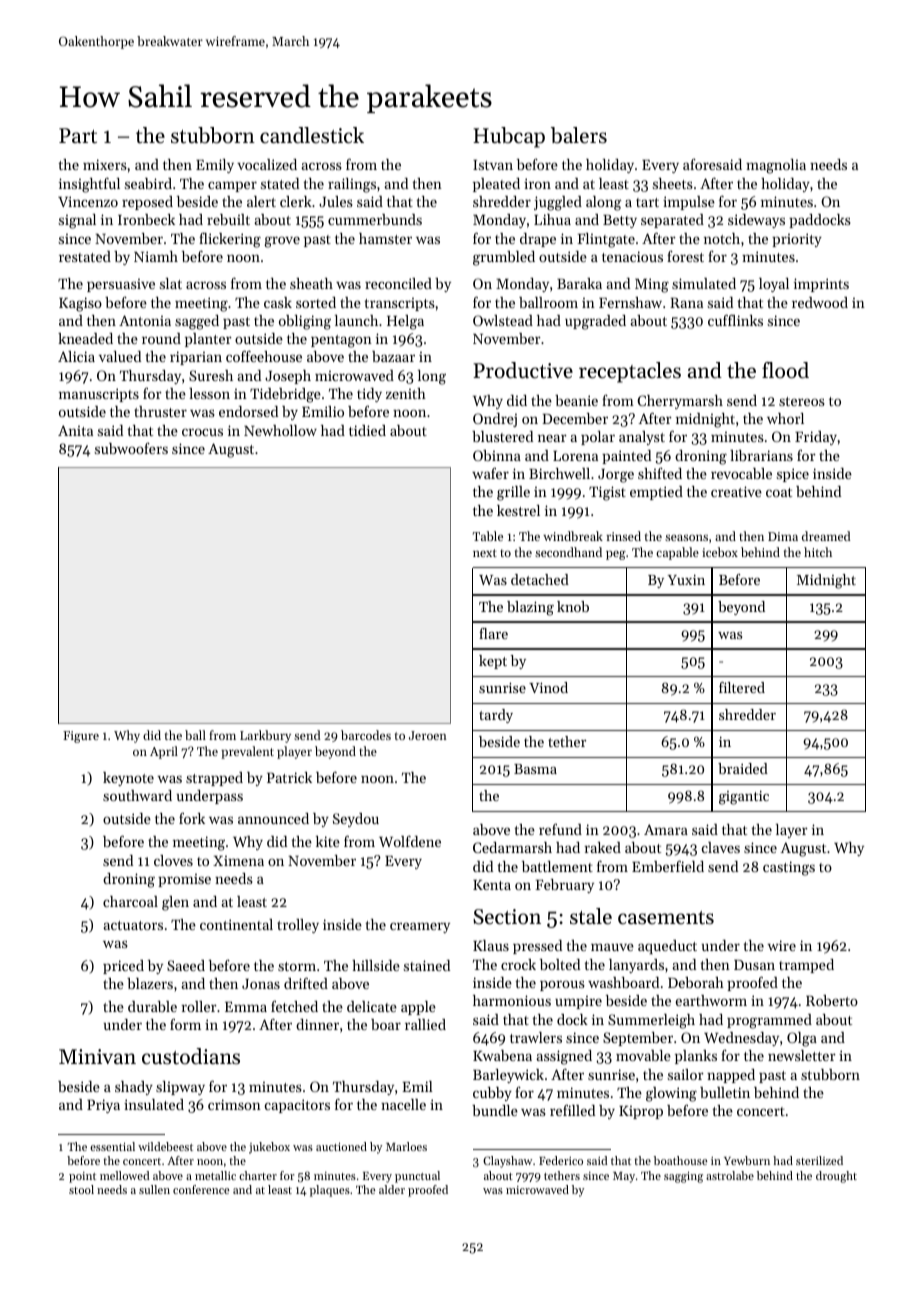  Describe the element at coordinates (85, 338) in the document. I see `kneaded` at that location.
